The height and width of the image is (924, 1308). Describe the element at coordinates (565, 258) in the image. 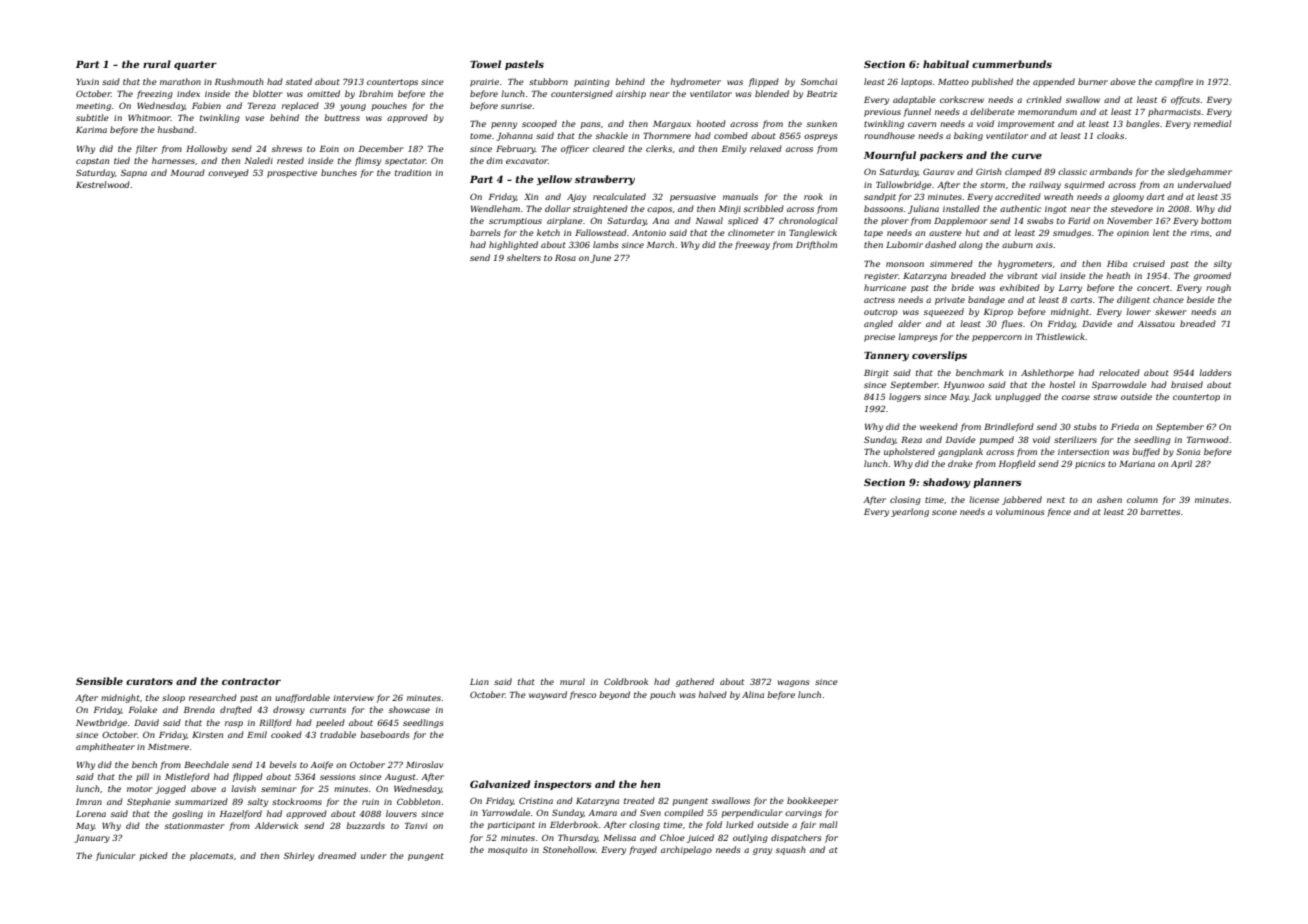

I see `Rosa` at that location.
